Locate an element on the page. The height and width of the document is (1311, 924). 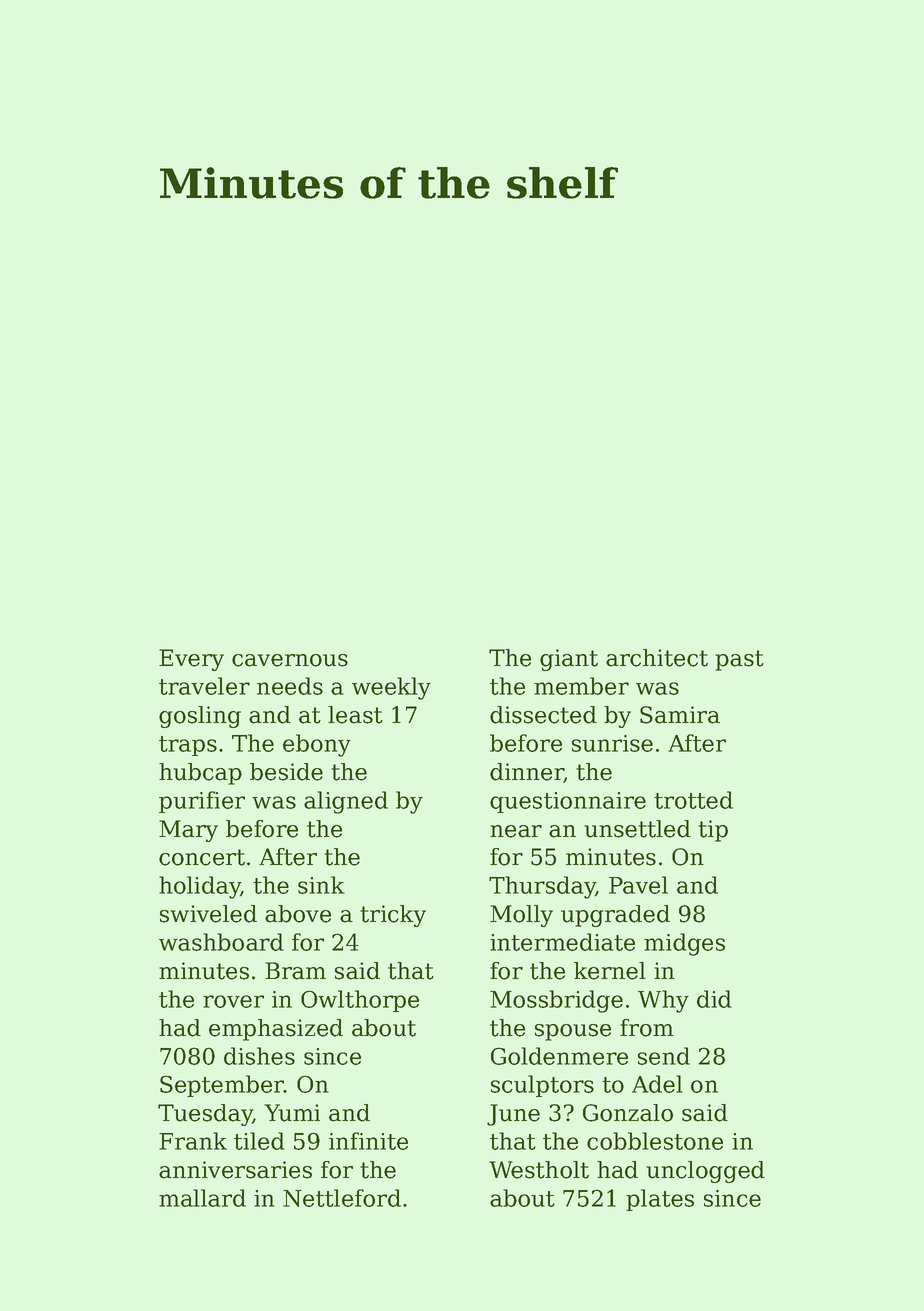
Mary is located at coordinates (188, 831).
